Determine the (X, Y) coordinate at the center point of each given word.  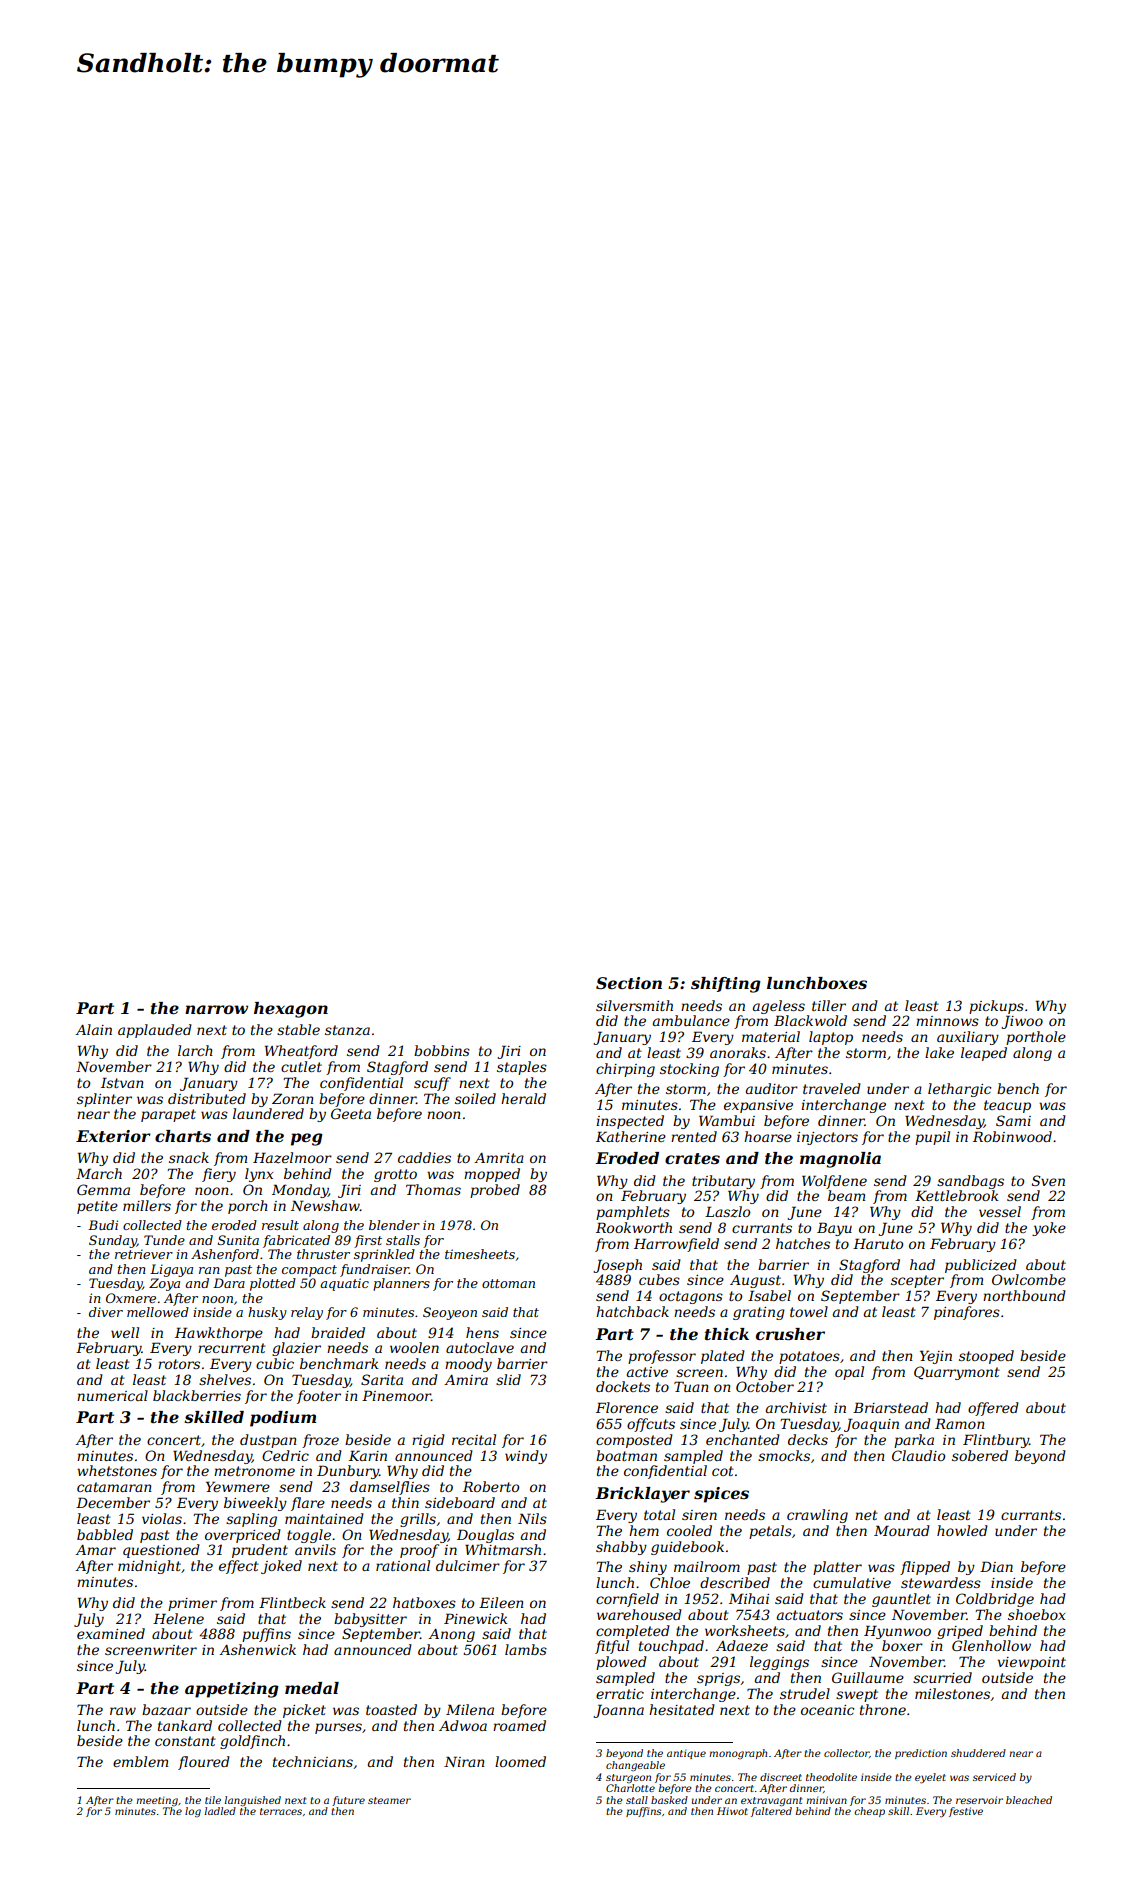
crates (692, 1158)
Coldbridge (995, 1600)
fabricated (296, 1241)
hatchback (632, 1311)
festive (966, 1812)
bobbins (442, 1050)
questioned (161, 1551)
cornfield (627, 1600)
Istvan (122, 1082)
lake (939, 1052)
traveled (832, 1088)
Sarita (382, 1379)
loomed (520, 1761)
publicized (981, 1266)
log (193, 1812)
